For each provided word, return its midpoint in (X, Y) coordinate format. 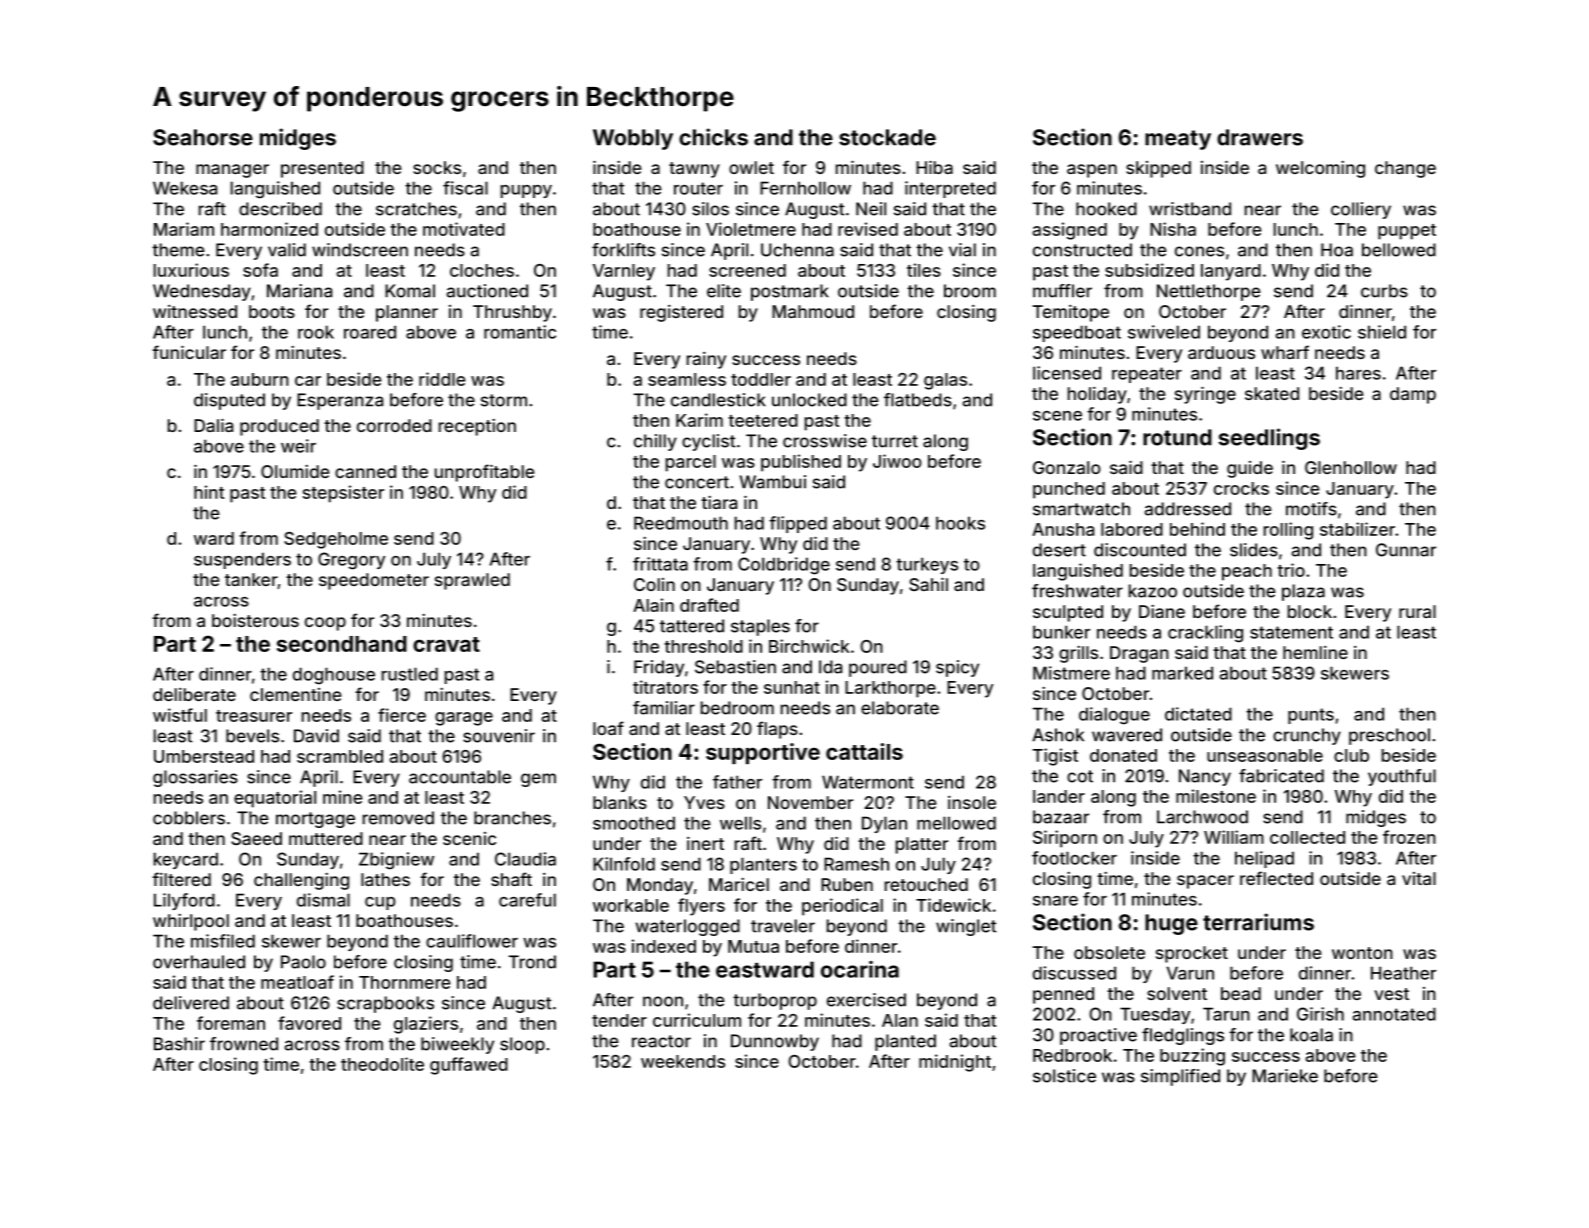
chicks (713, 137)
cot (1080, 776)
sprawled (472, 581)
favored (309, 1023)
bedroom (737, 708)
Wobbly (633, 139)
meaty (1178, 140)
